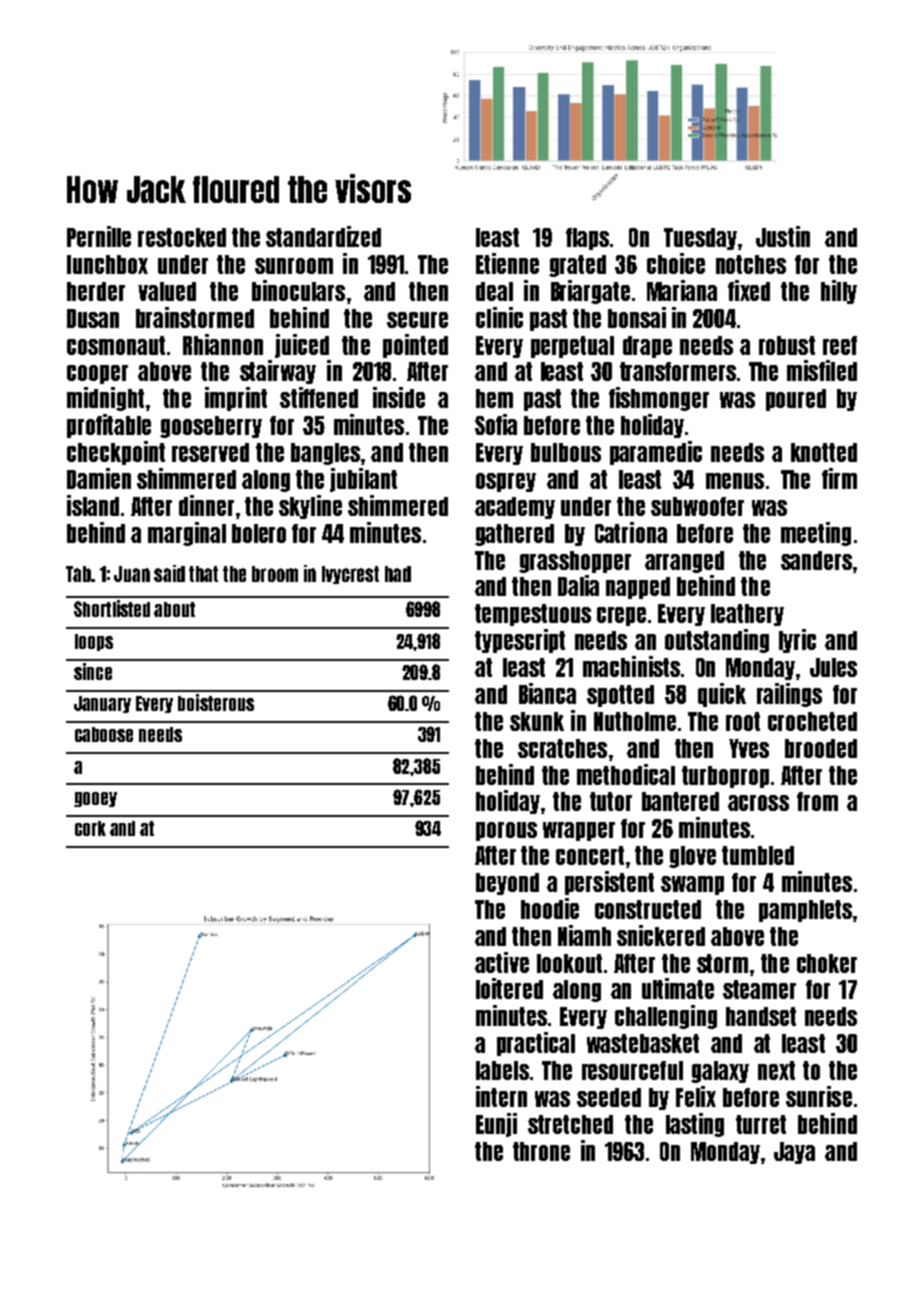 The image size is (924, 1311). I want to click on tumbled, so click(758, 855).
